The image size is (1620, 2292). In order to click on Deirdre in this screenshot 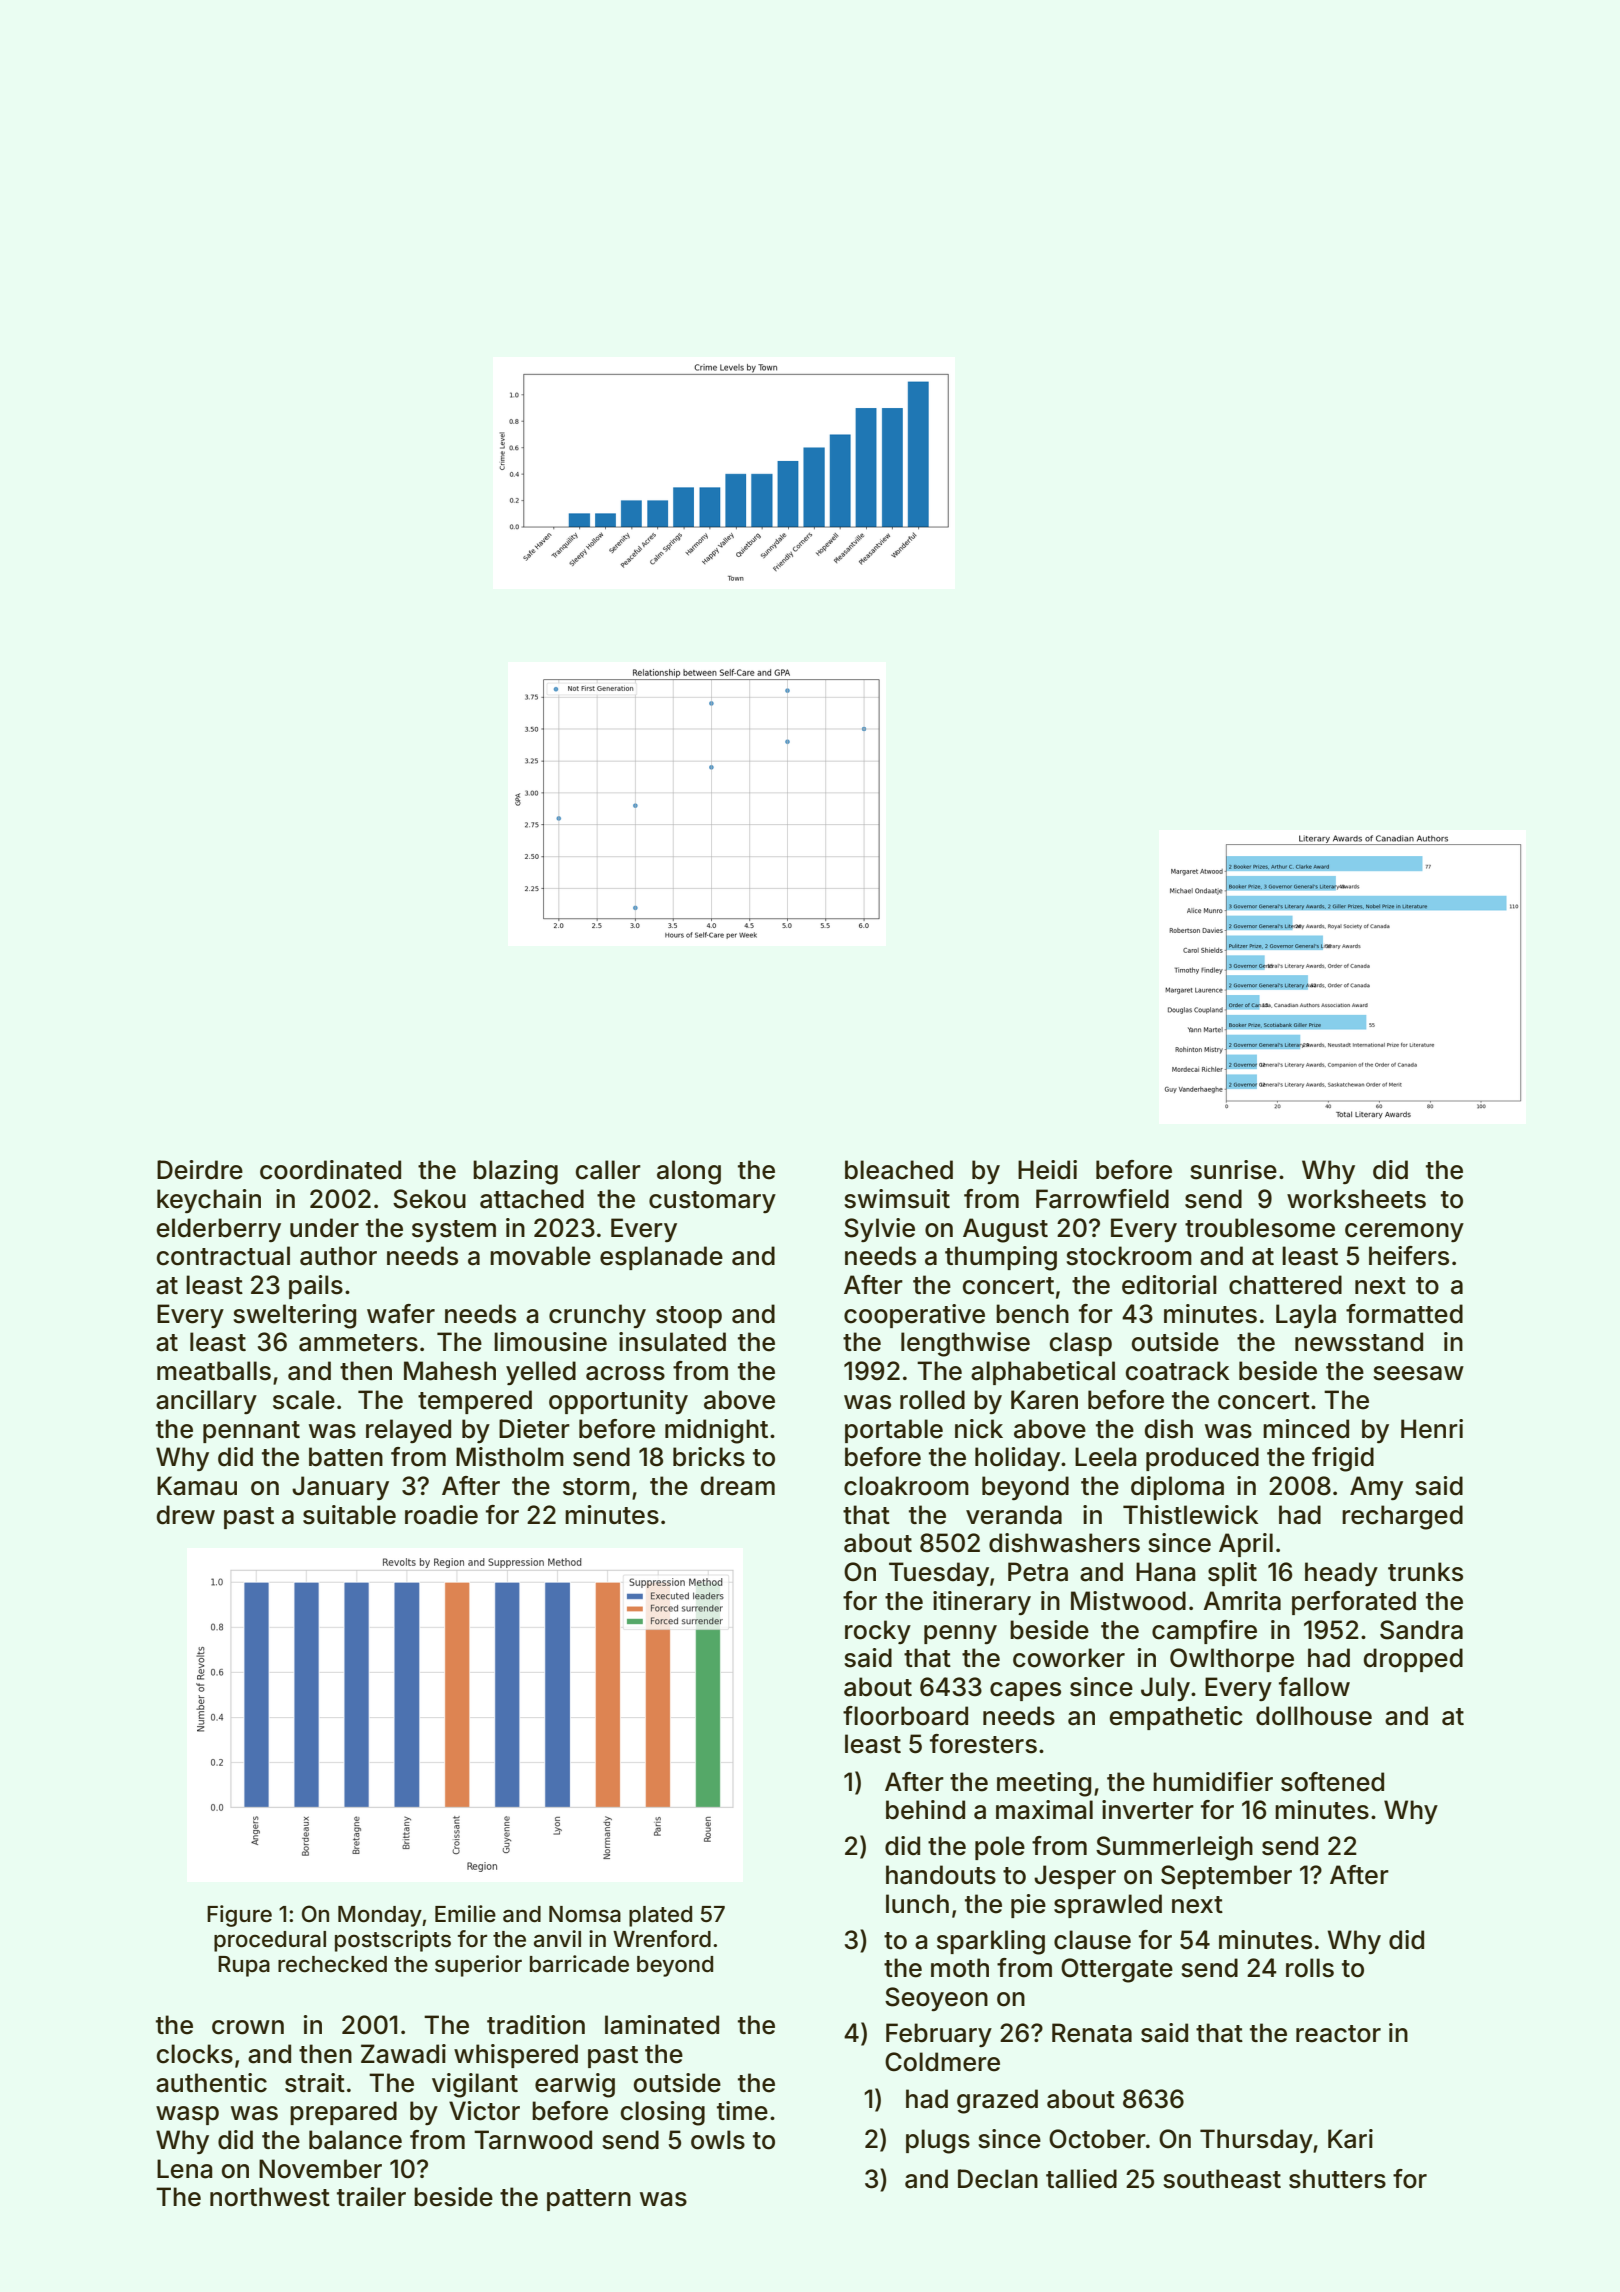, I will do `click(200, 1170)`.
